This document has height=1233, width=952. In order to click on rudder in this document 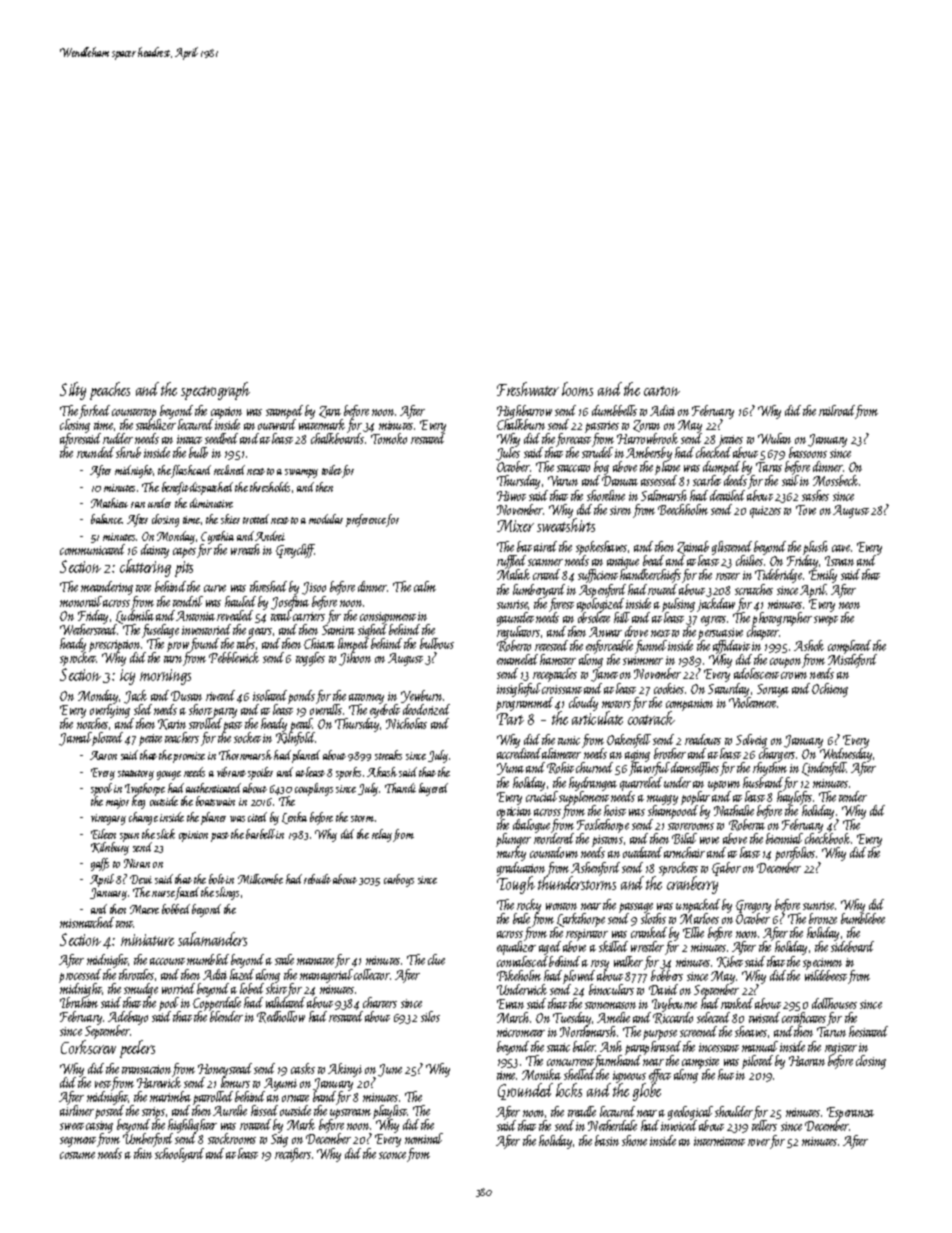, I will do `click(118, 438)`.
